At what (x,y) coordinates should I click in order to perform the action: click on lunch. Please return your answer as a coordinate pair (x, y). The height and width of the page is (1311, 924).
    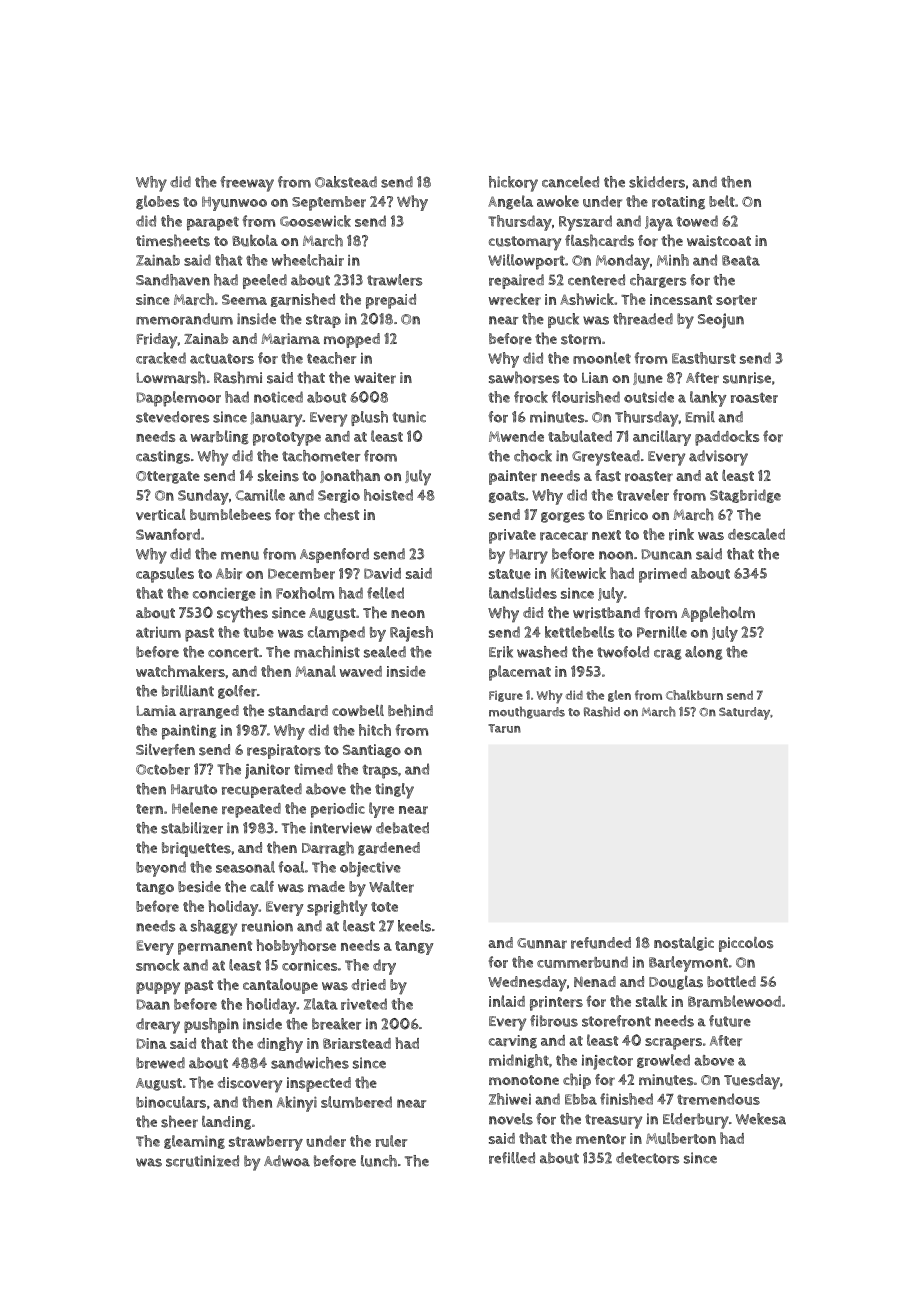
    Looking at the image, I should click on (379, 1161).
